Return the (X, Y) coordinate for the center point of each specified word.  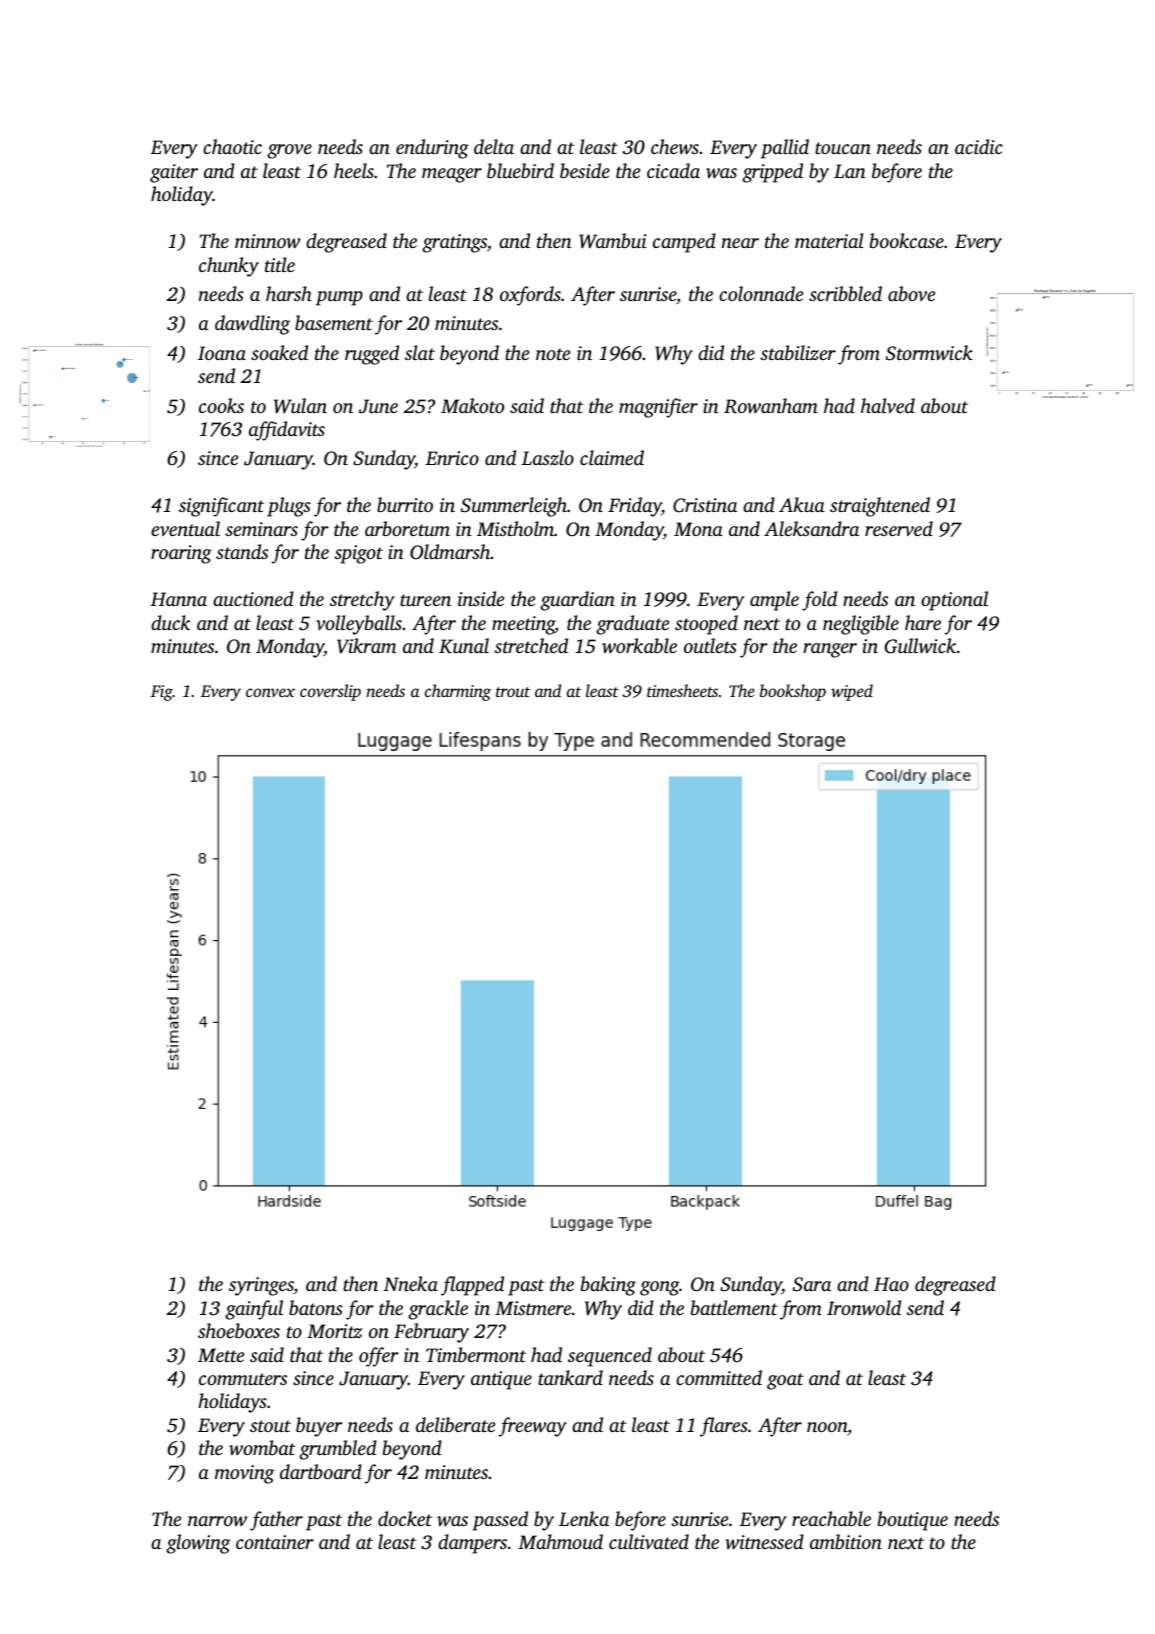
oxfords (530, 296)
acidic (979, 146)
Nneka (411, 1283)
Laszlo (547, 457)
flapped (472, 1286)
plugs (289, 507)
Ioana (222, 353)
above (911, 293)
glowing (198, 1544)
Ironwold (864, 1308)
